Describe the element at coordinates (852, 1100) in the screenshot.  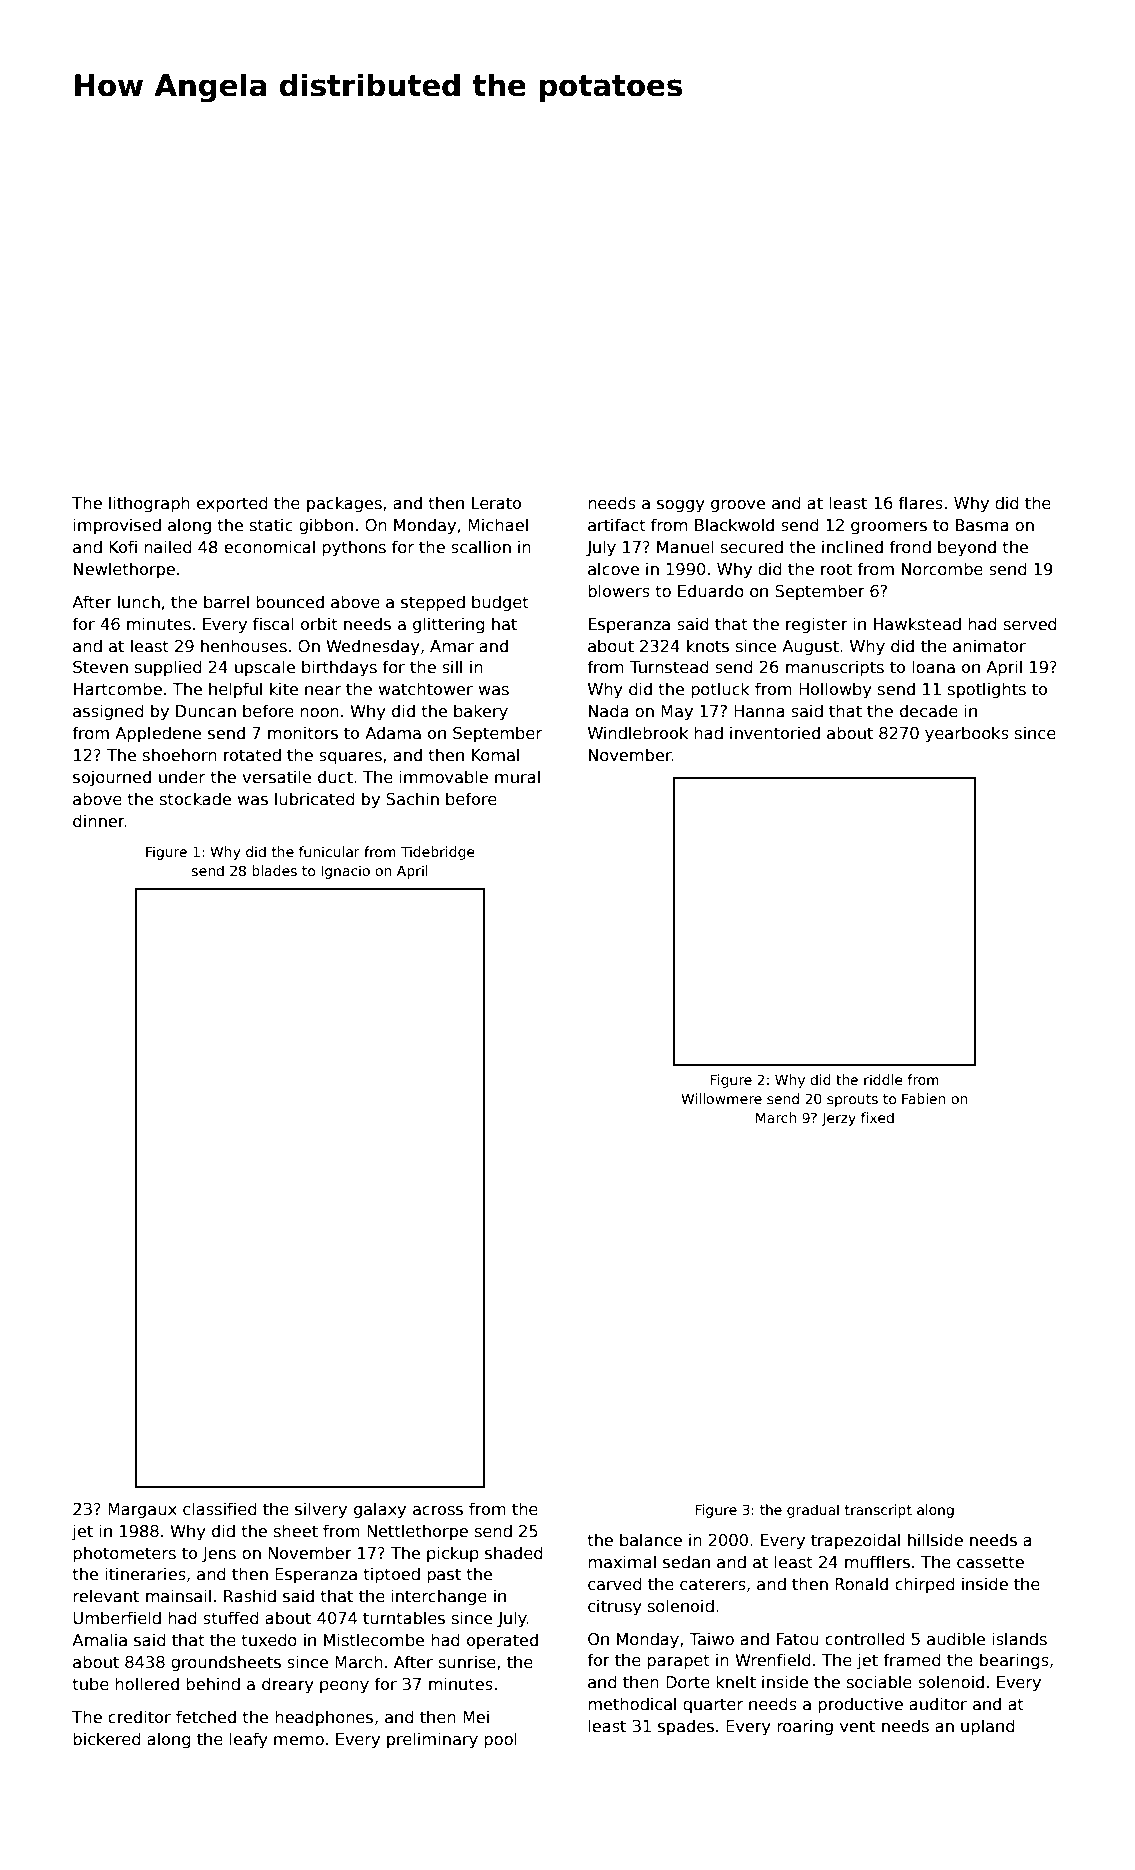
I see `sprouts` at that location.
